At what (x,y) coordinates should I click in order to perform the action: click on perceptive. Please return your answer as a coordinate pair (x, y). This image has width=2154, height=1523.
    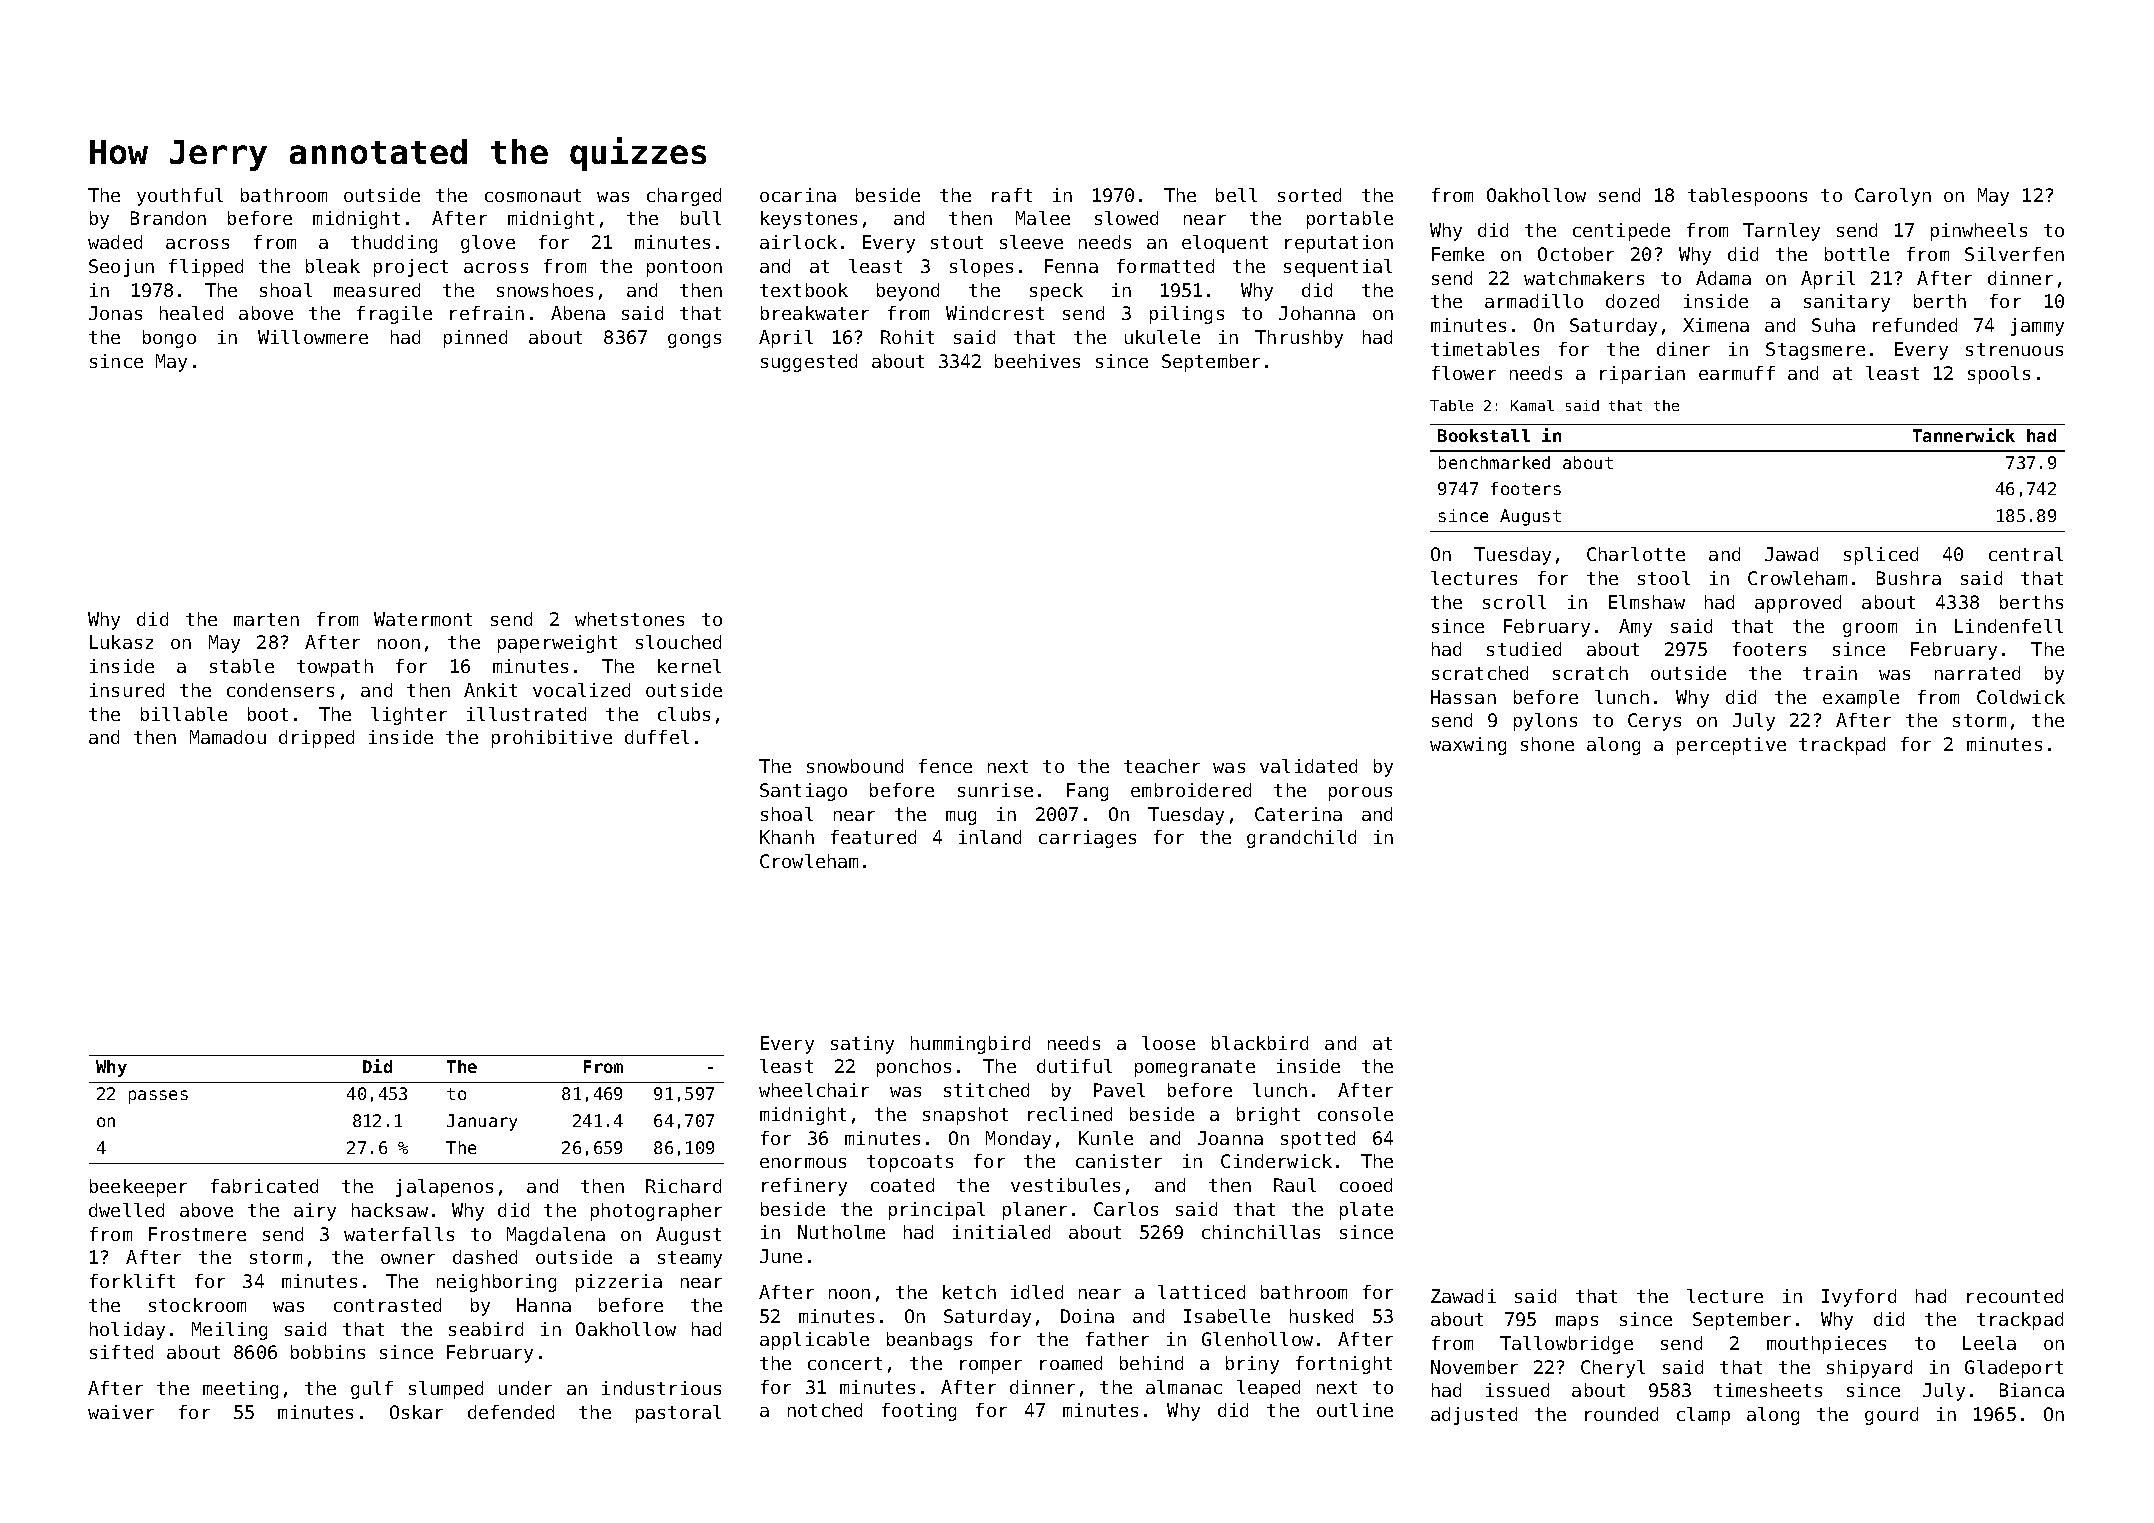
    Looking at the image, I should click on (1731, 746).
